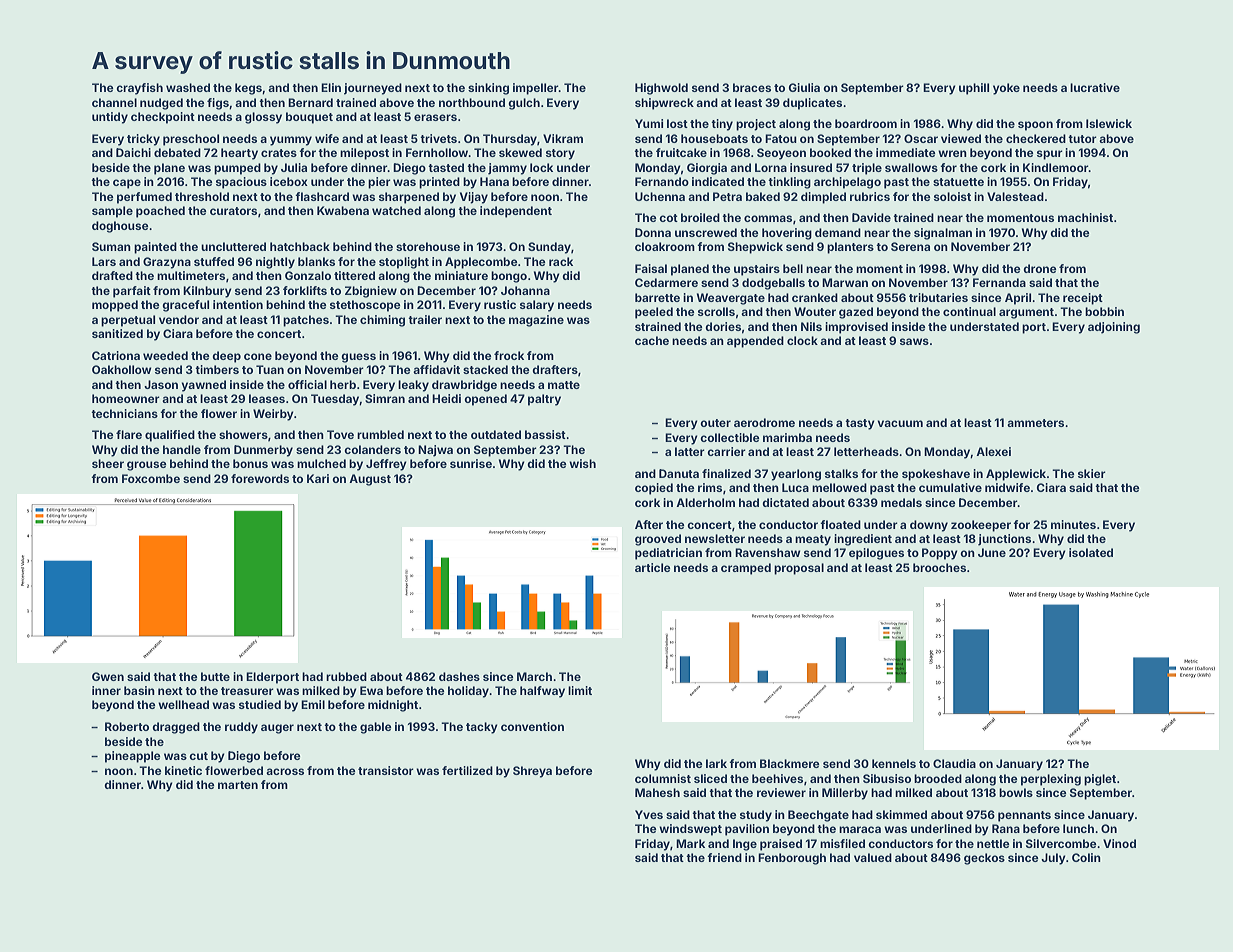  I want to click on forewords, so click(260, 478).
